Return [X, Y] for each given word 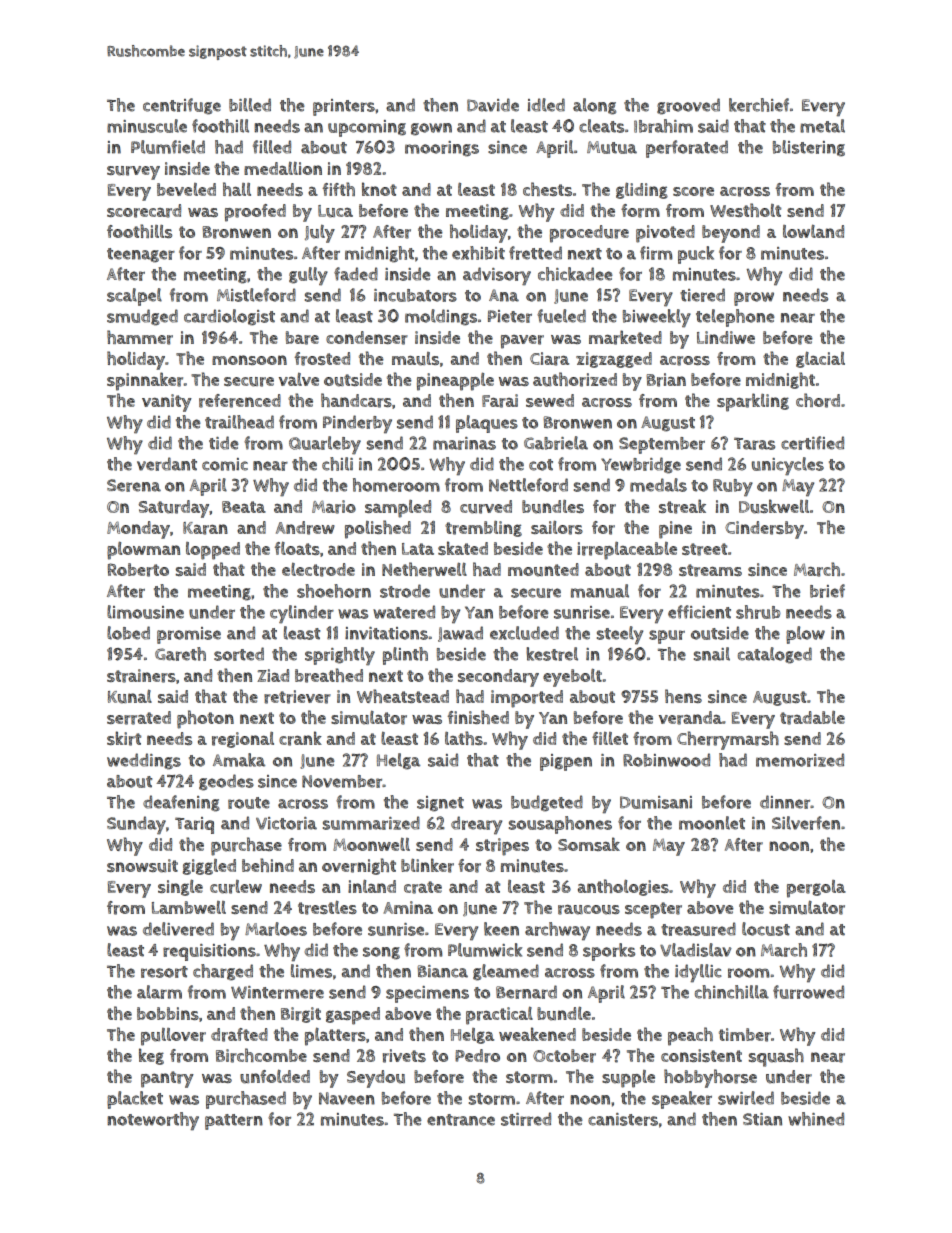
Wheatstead [403, 696]
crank [300, 738]
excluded [524, 633]
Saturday [174, 509]
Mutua [612, 147]
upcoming [367, 128]
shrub [758, 612]
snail [712, 654]
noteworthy [153, 1121]
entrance [461, 1120]
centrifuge [182, 106]
